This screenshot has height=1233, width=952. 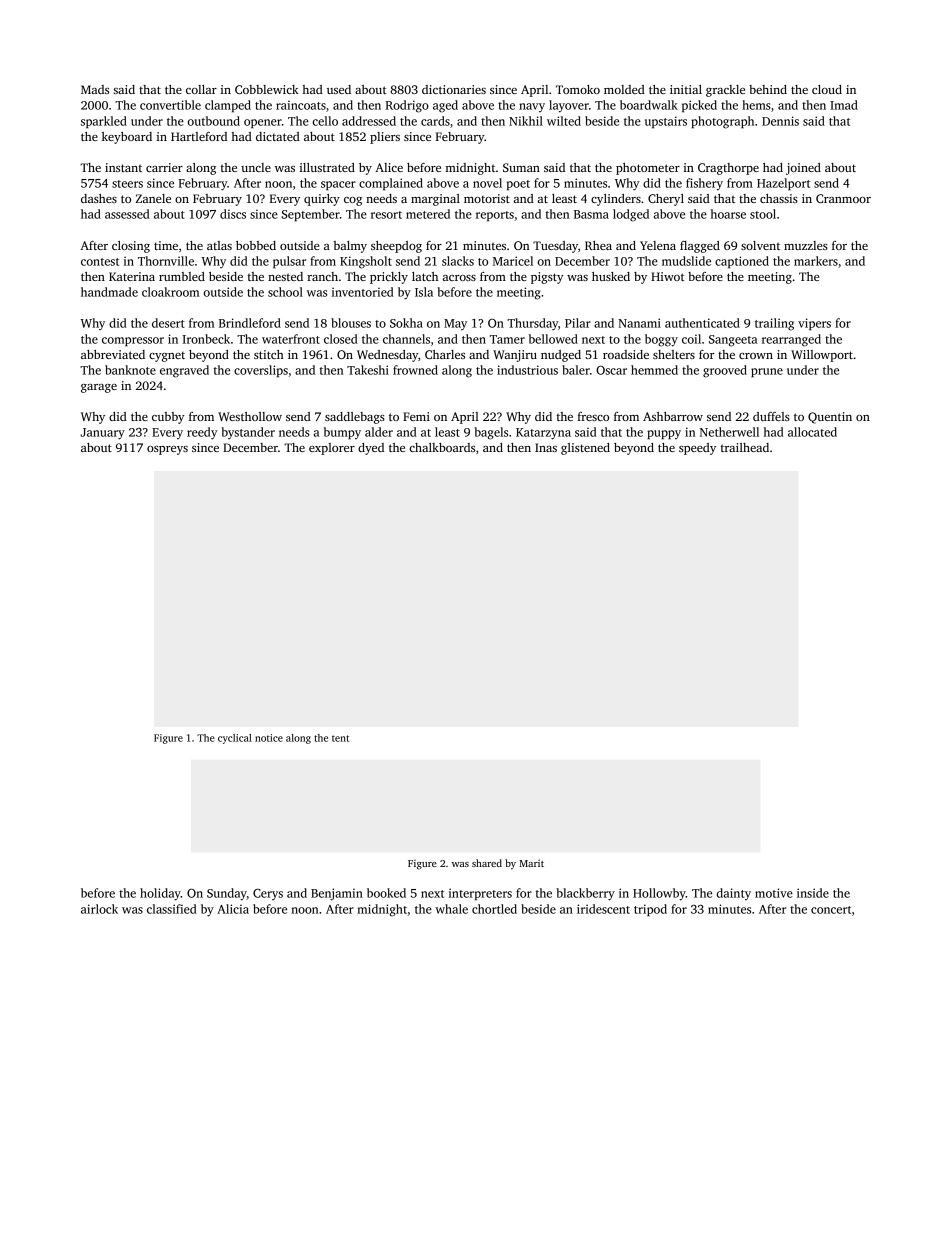 What do you see at coordinates (235, 739) in the screenshot?
I see `cyclical` at bounding box center [235, 739].
